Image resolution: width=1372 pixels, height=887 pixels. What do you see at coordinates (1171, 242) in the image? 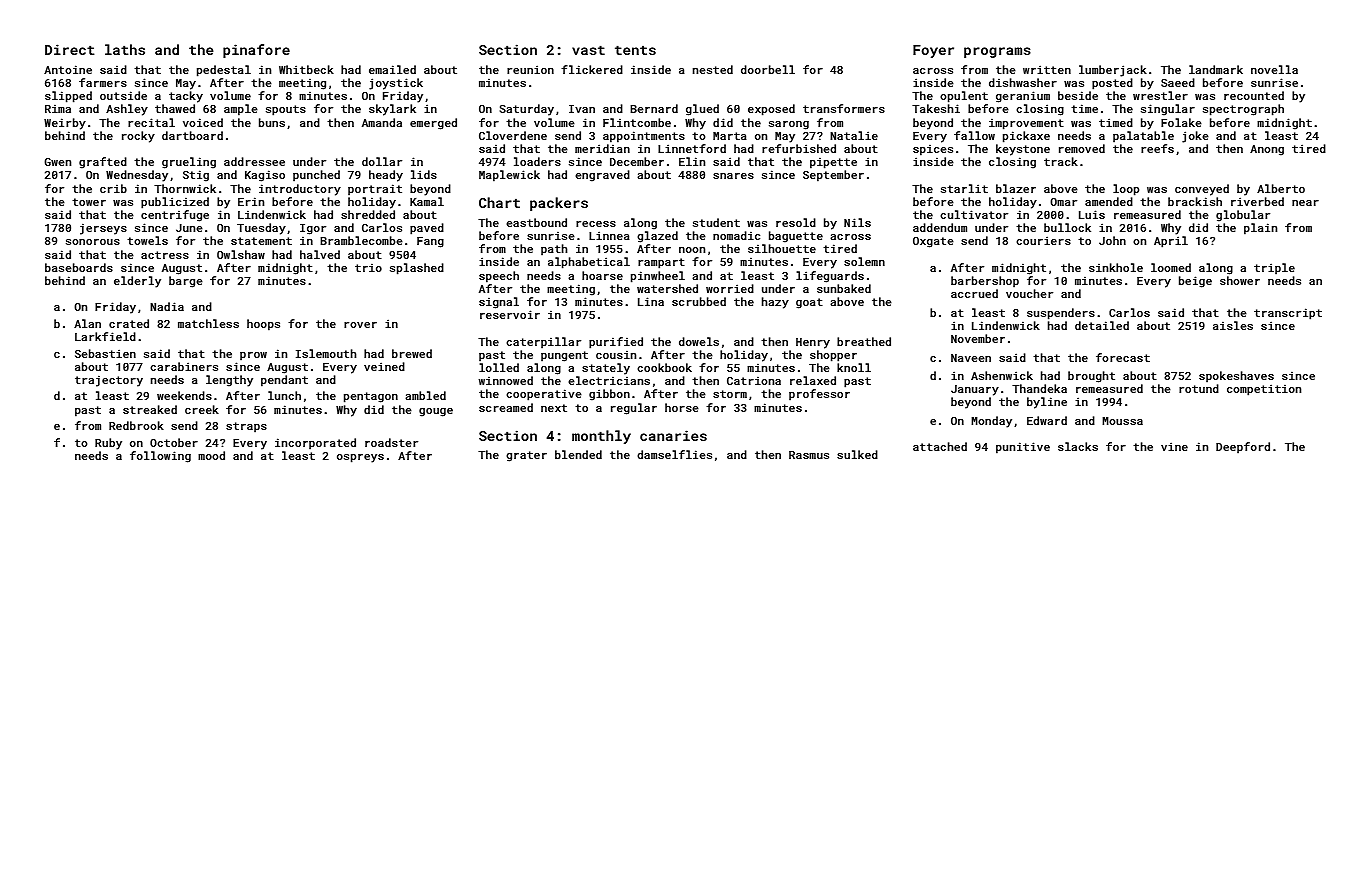
I see `April` at bounding box center [1171, 242].
